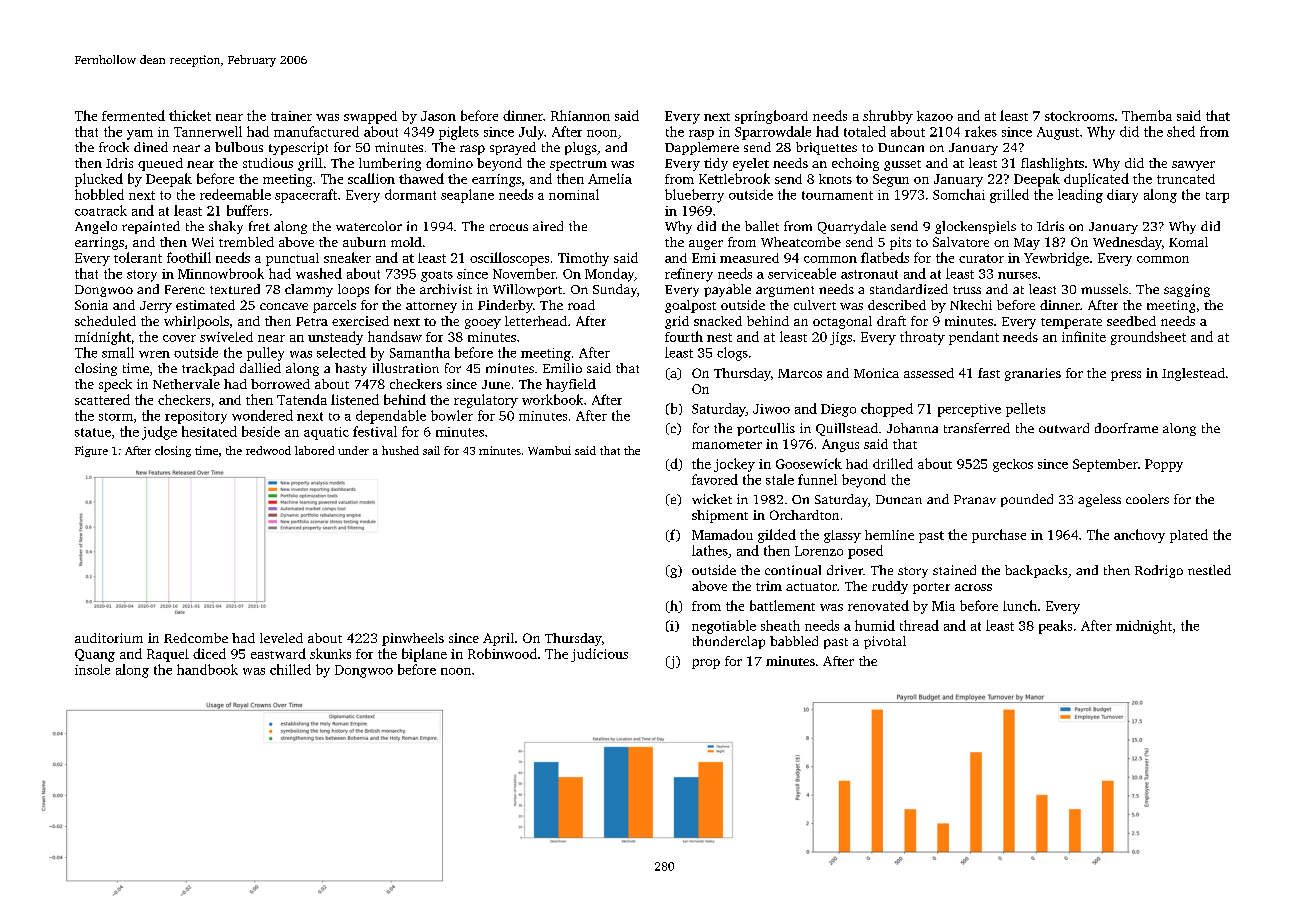  What do you see at coordinates (969, 410) in the image?
I see `perceptive` at bounding box center [969, 410].
